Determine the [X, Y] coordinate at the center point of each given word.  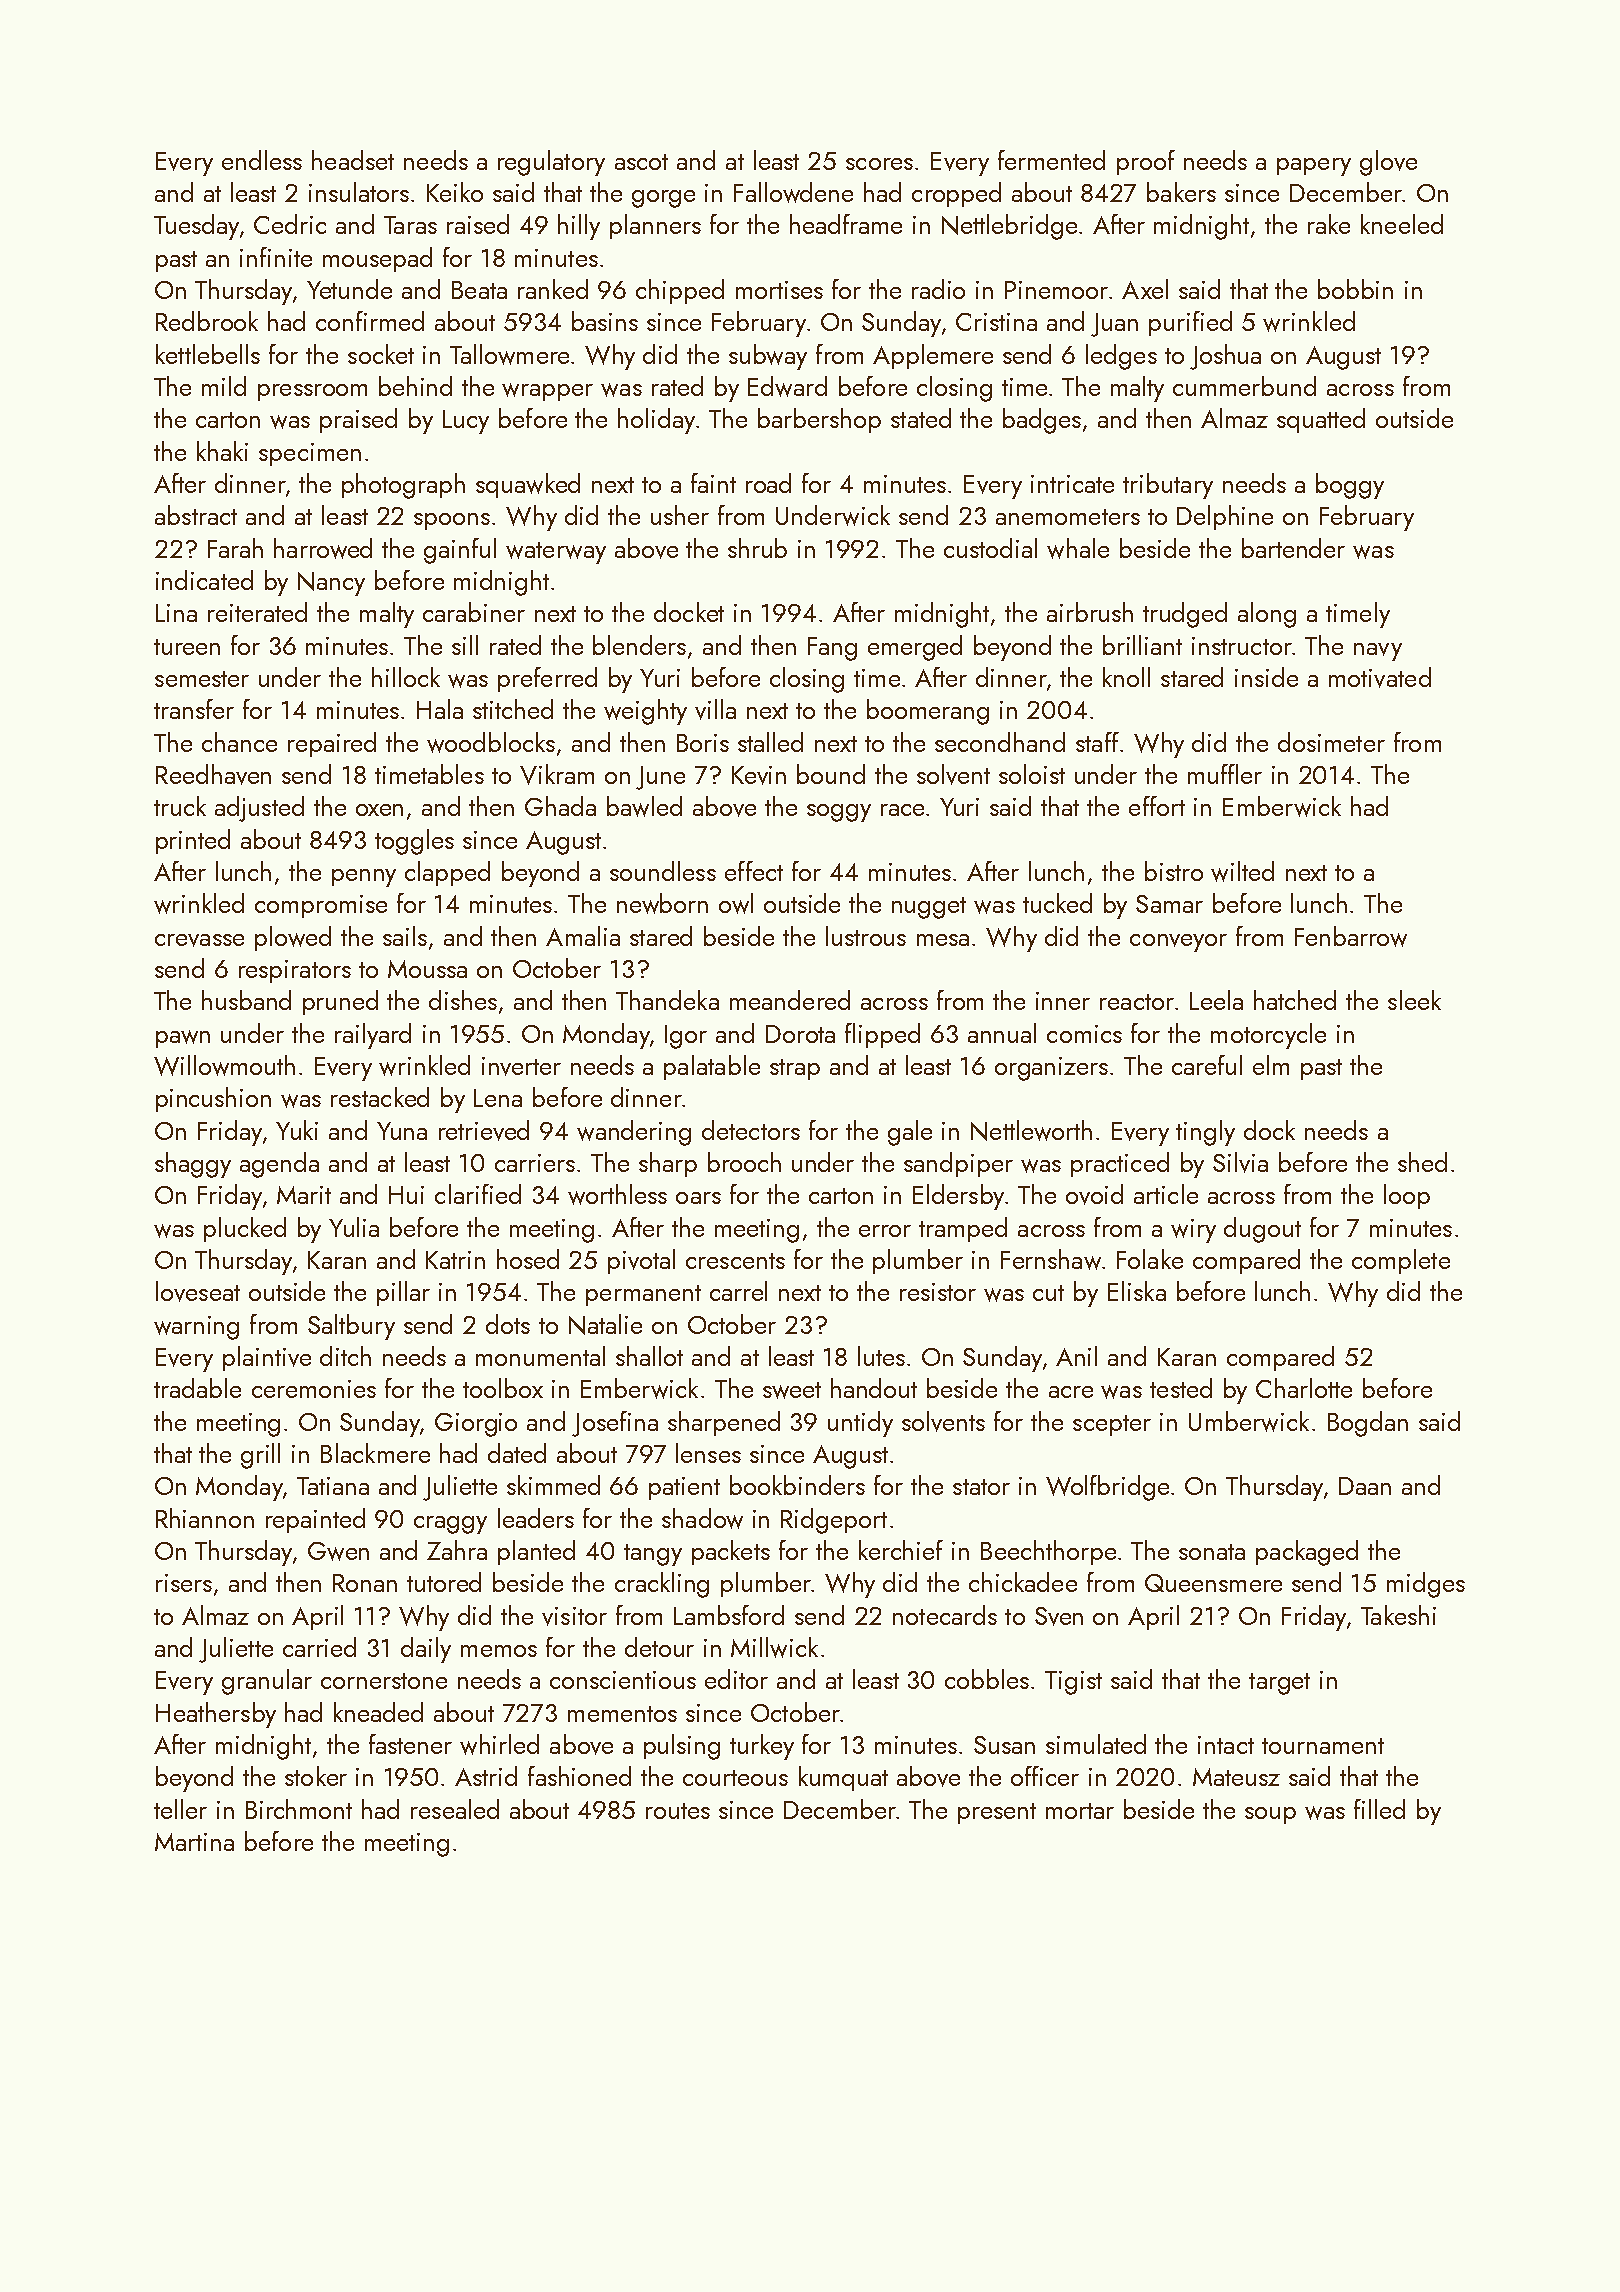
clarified [478, 1194]
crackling [662, 1585]
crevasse [199, 940]
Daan [1365, 1486]
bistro [1174, 871]
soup [1270, 1815]
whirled [499, 1744]
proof [1146, 162]
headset [353, 160]
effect [754, 871]
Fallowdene [793, 192]
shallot [649, 1356]
